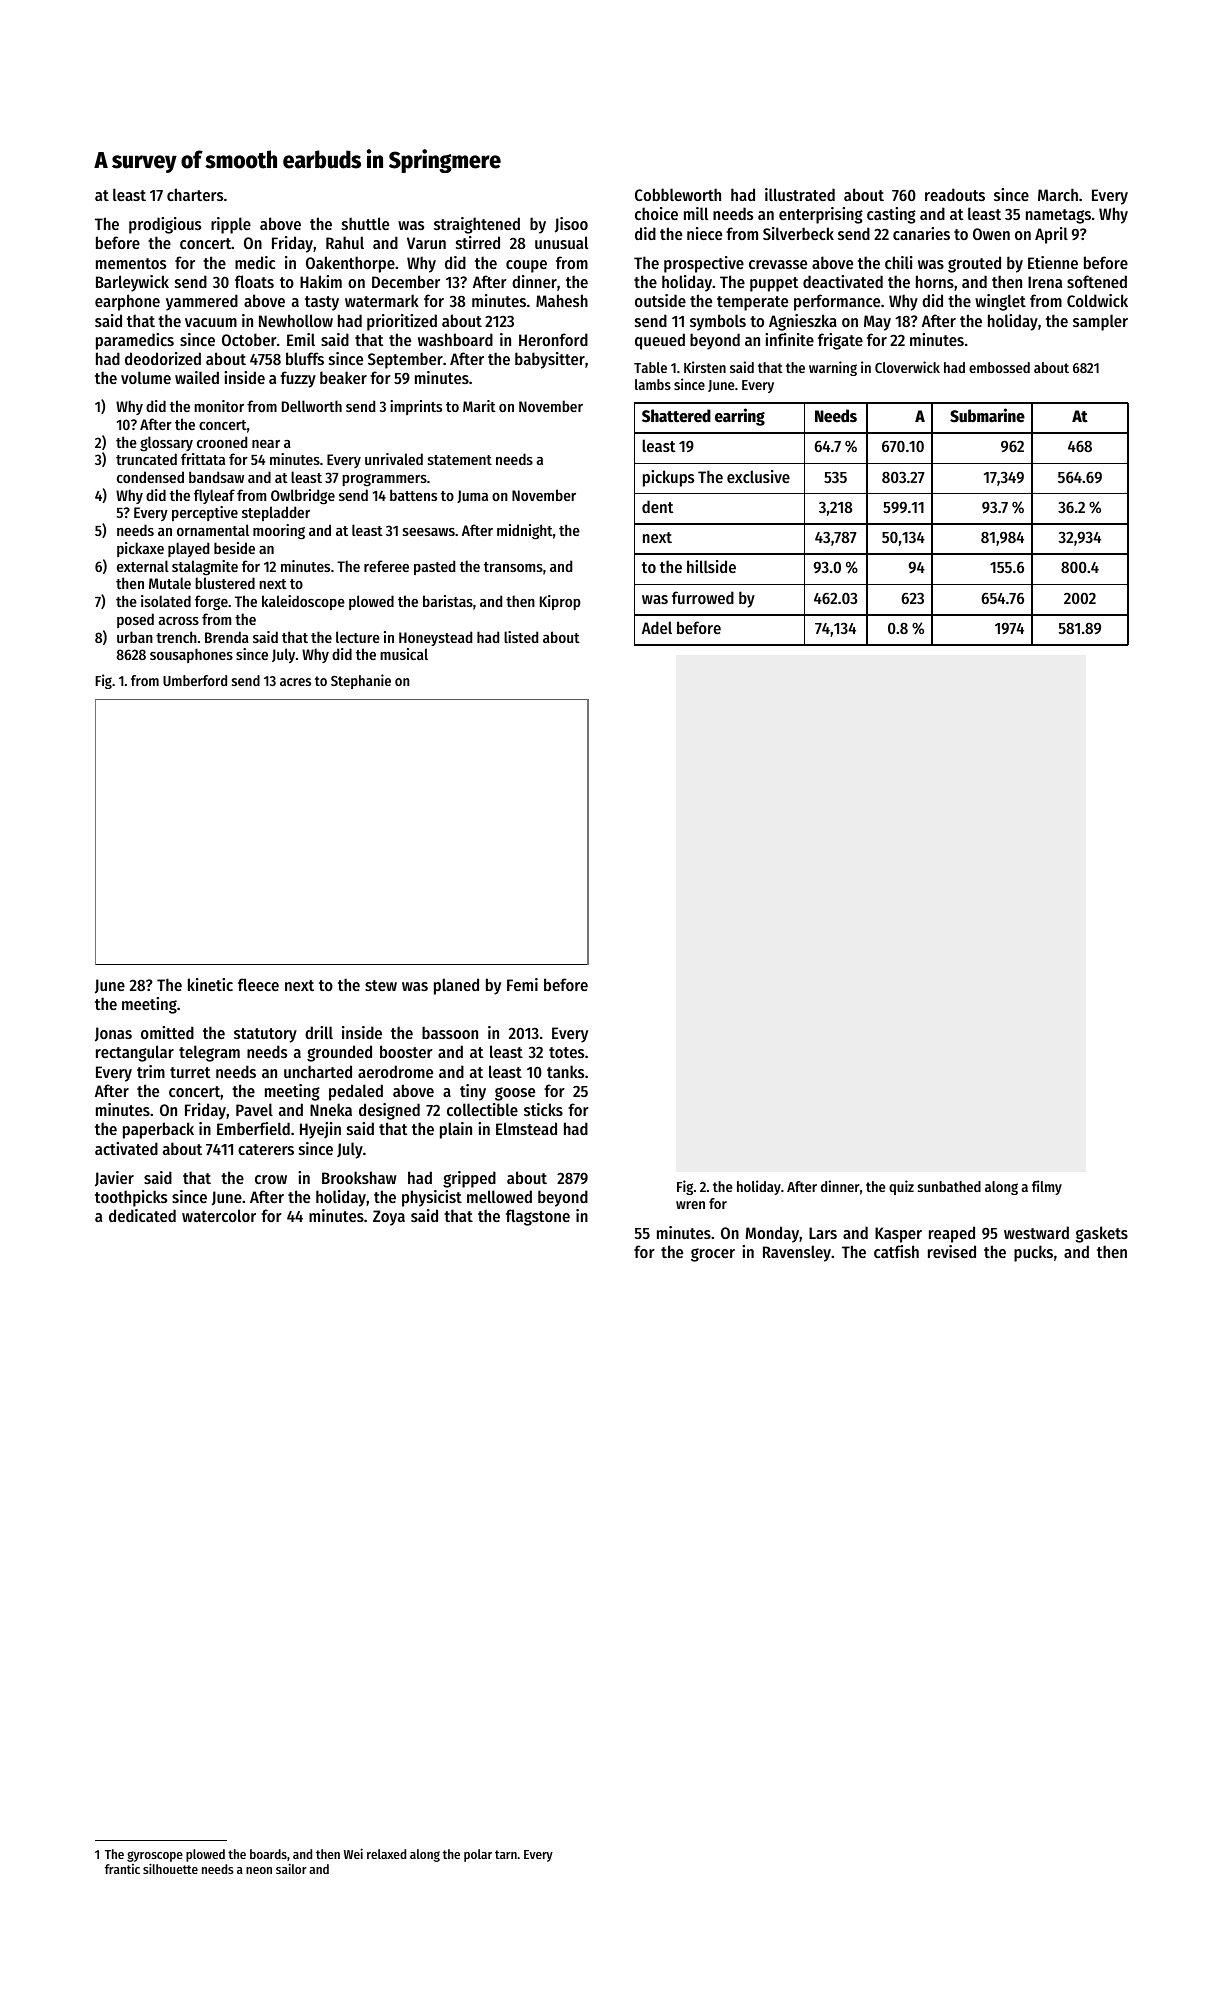  What do you see at coordinates (405, 360) in the screenshot?
I see `September` at bounding box center [405, 360].
